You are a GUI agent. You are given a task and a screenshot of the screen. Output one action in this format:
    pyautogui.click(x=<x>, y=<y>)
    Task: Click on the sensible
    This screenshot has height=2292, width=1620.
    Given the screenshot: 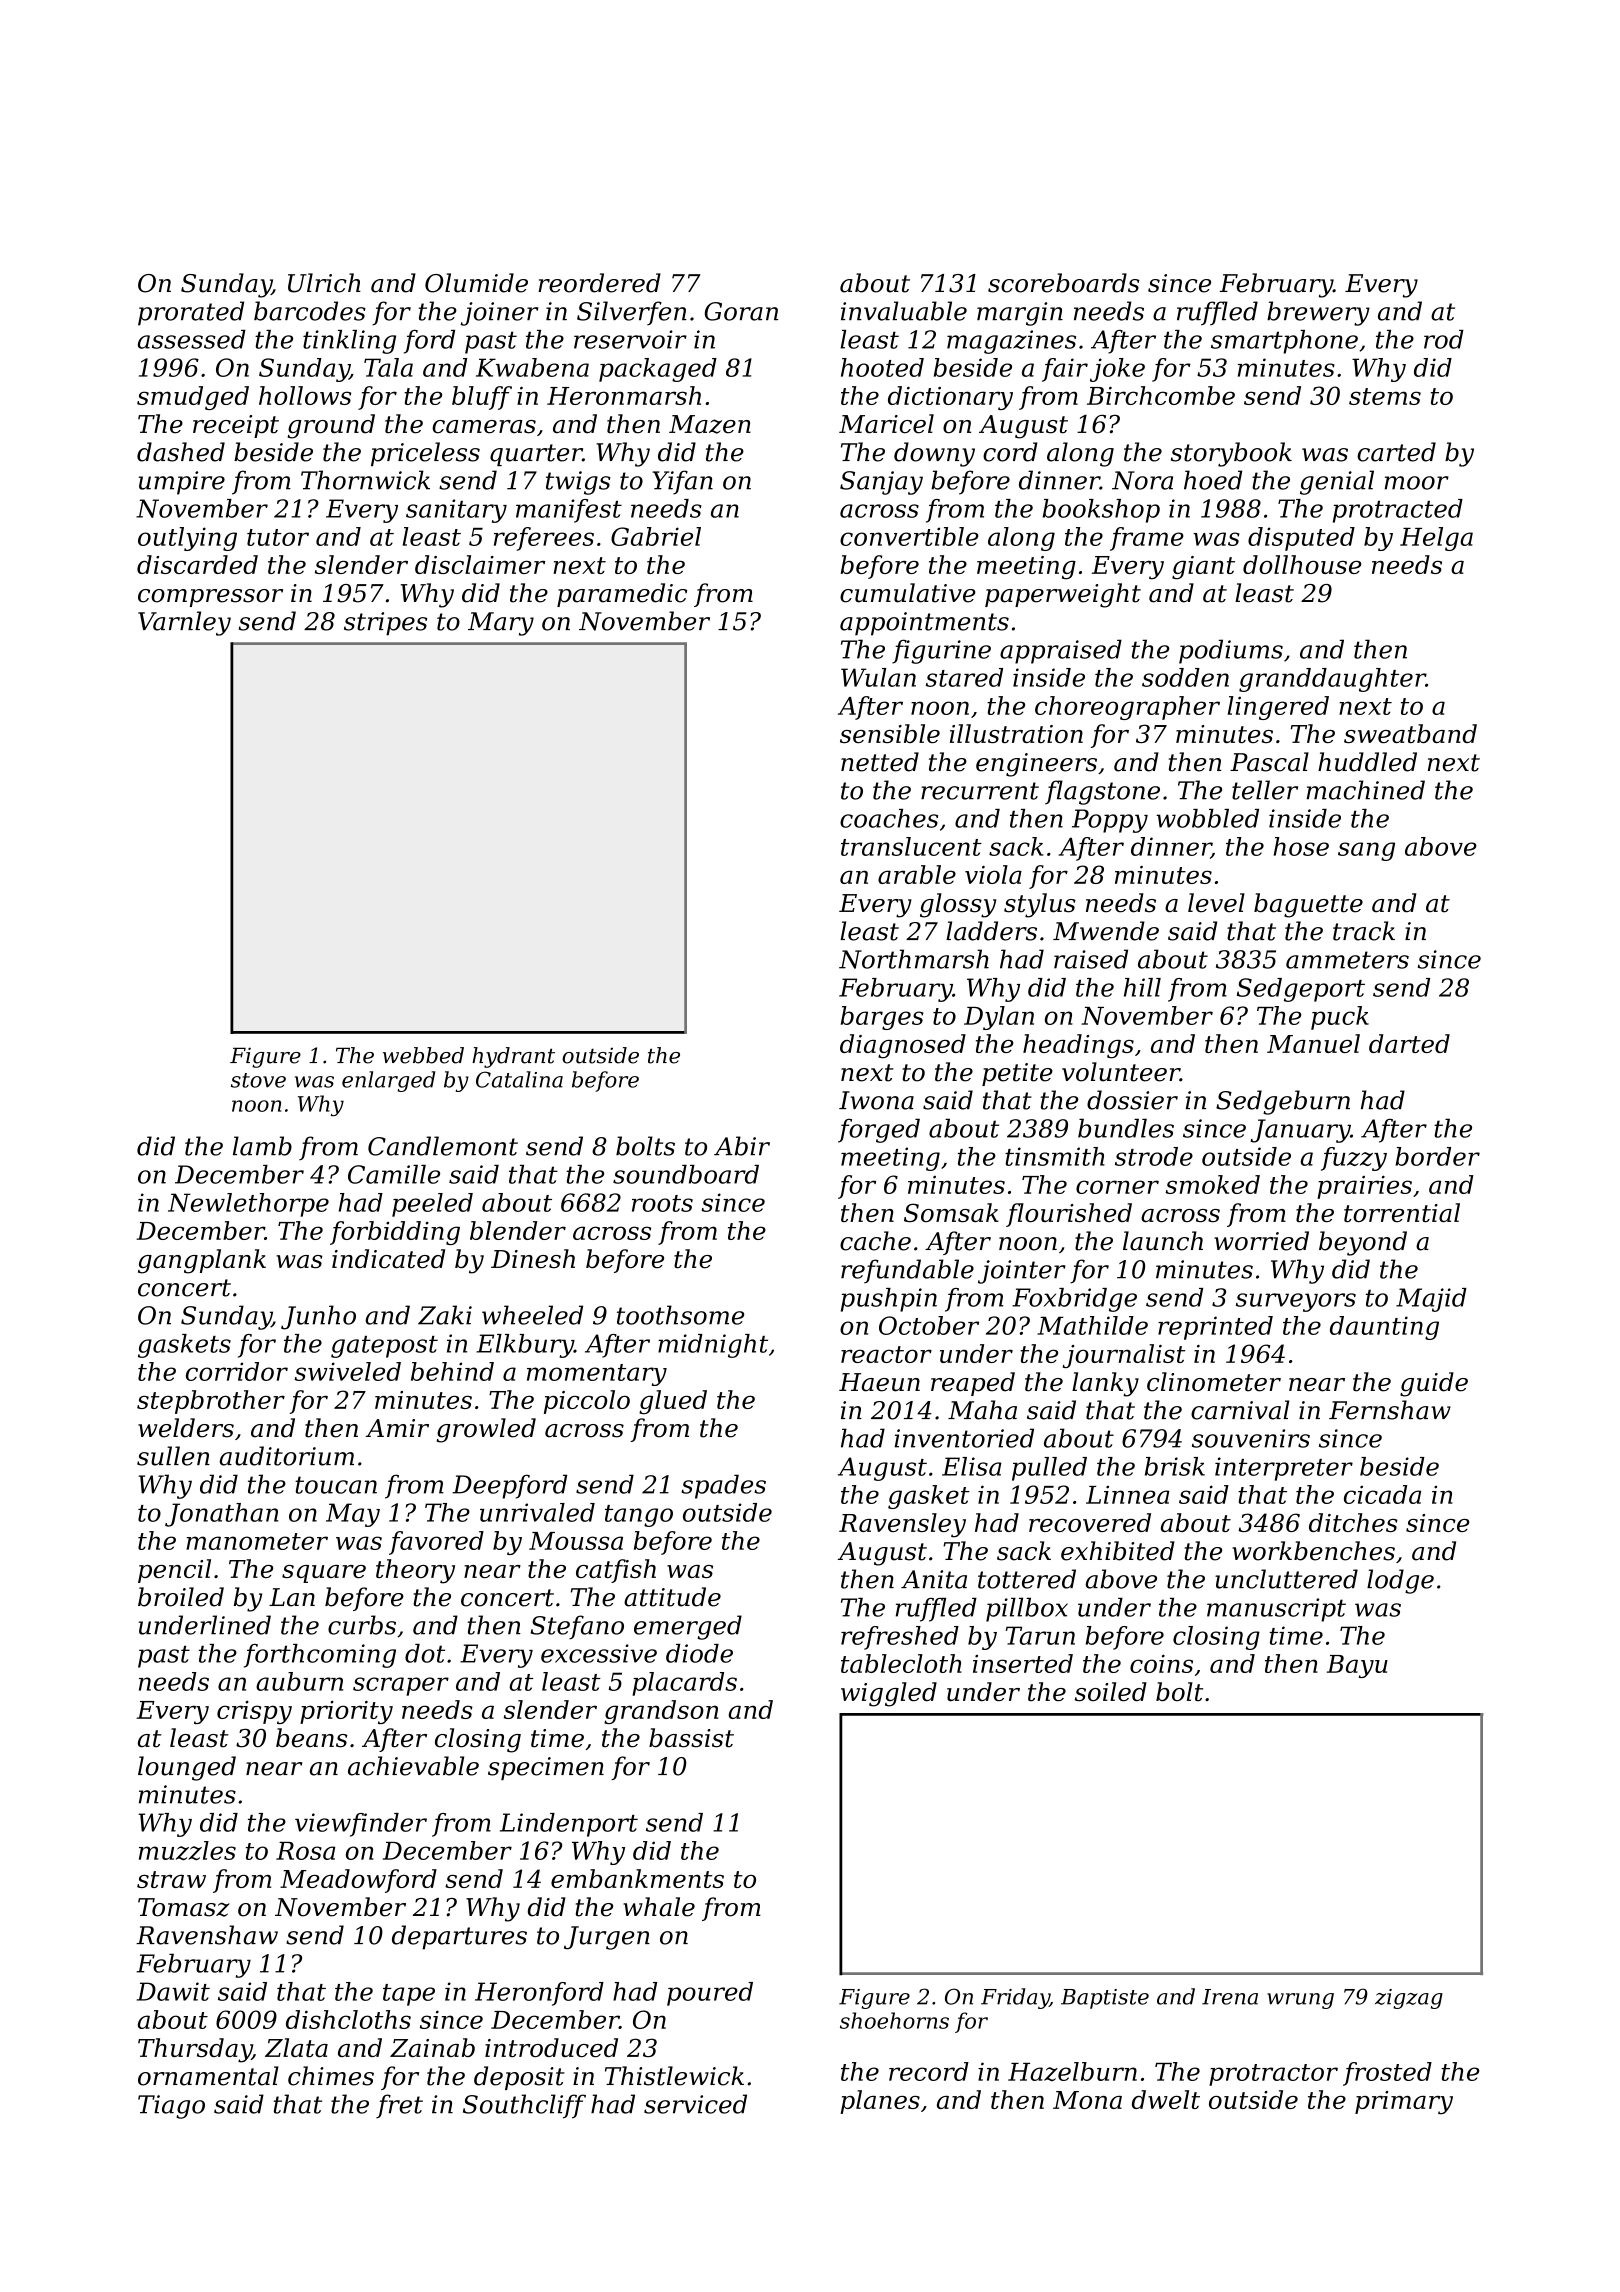 What is the action you would take?
    pyautogui.click(x=890, y=733)
